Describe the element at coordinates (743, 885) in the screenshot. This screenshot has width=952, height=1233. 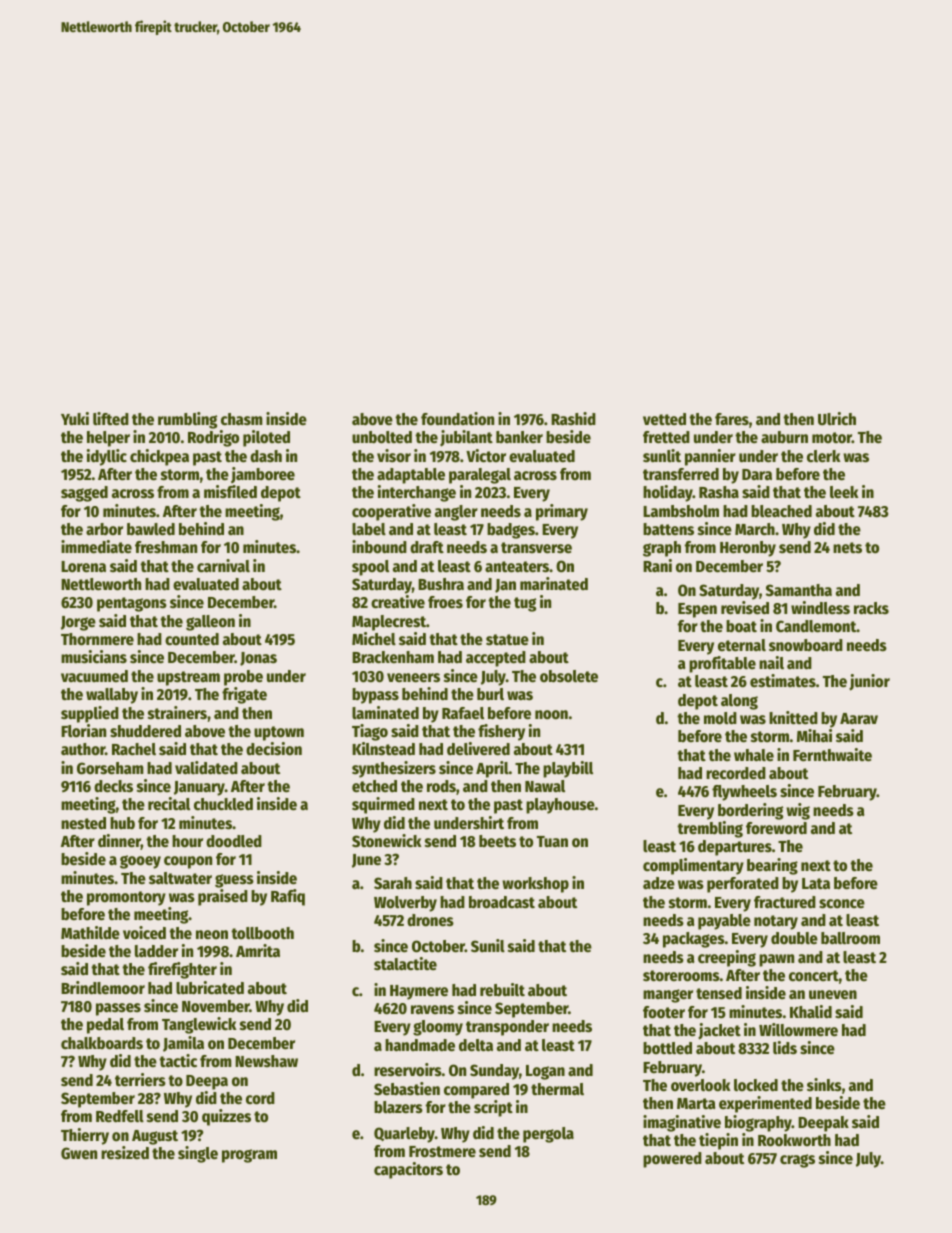
I see `perforated` at that location.
